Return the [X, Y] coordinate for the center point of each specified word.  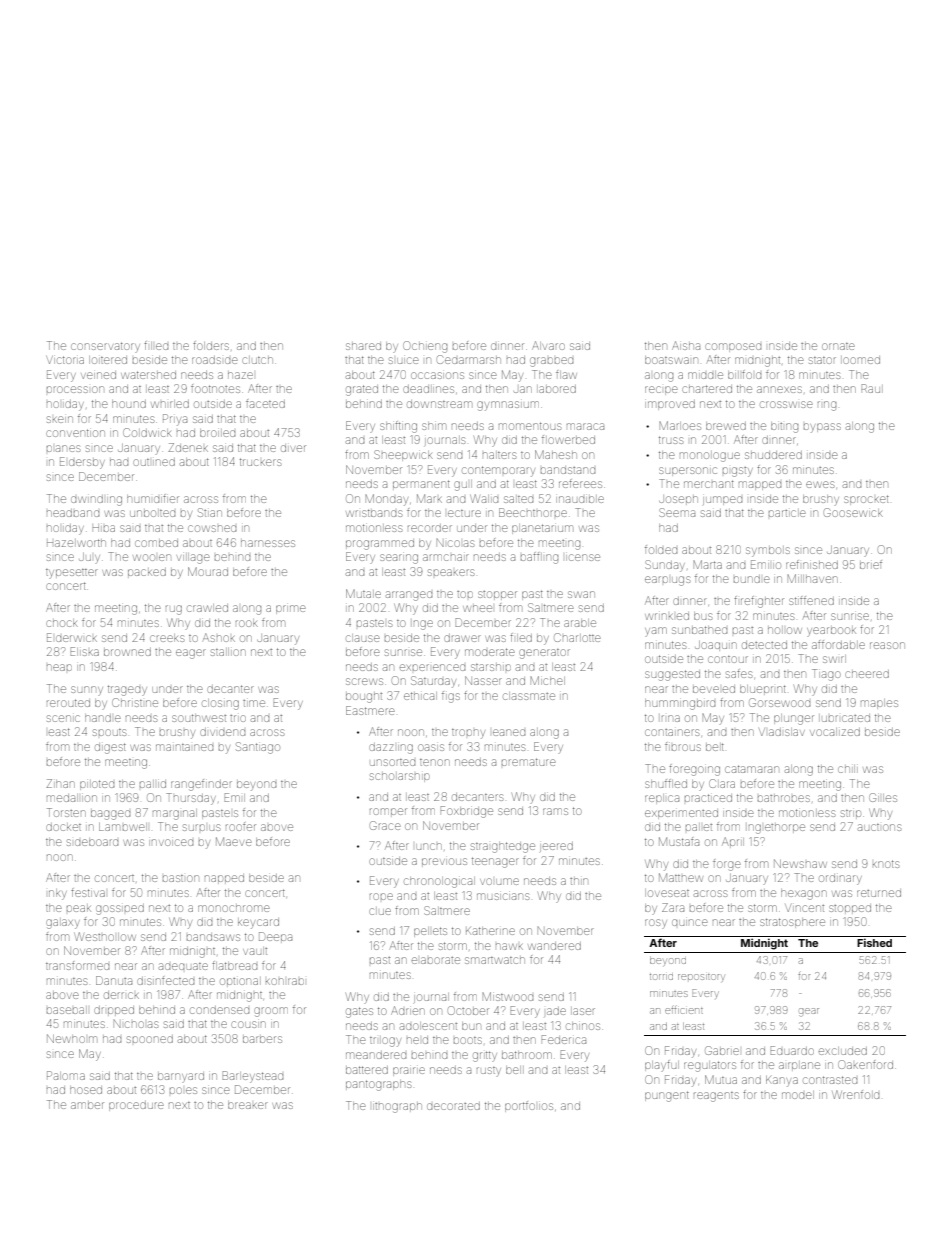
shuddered [773, 455]
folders [211, 345]
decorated [453, 1106]
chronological [439, 882]
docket [63, 827]
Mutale [363, 593]
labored [557, 389]
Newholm [71, 1038]
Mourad [208, 571]
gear [809, 1012]
